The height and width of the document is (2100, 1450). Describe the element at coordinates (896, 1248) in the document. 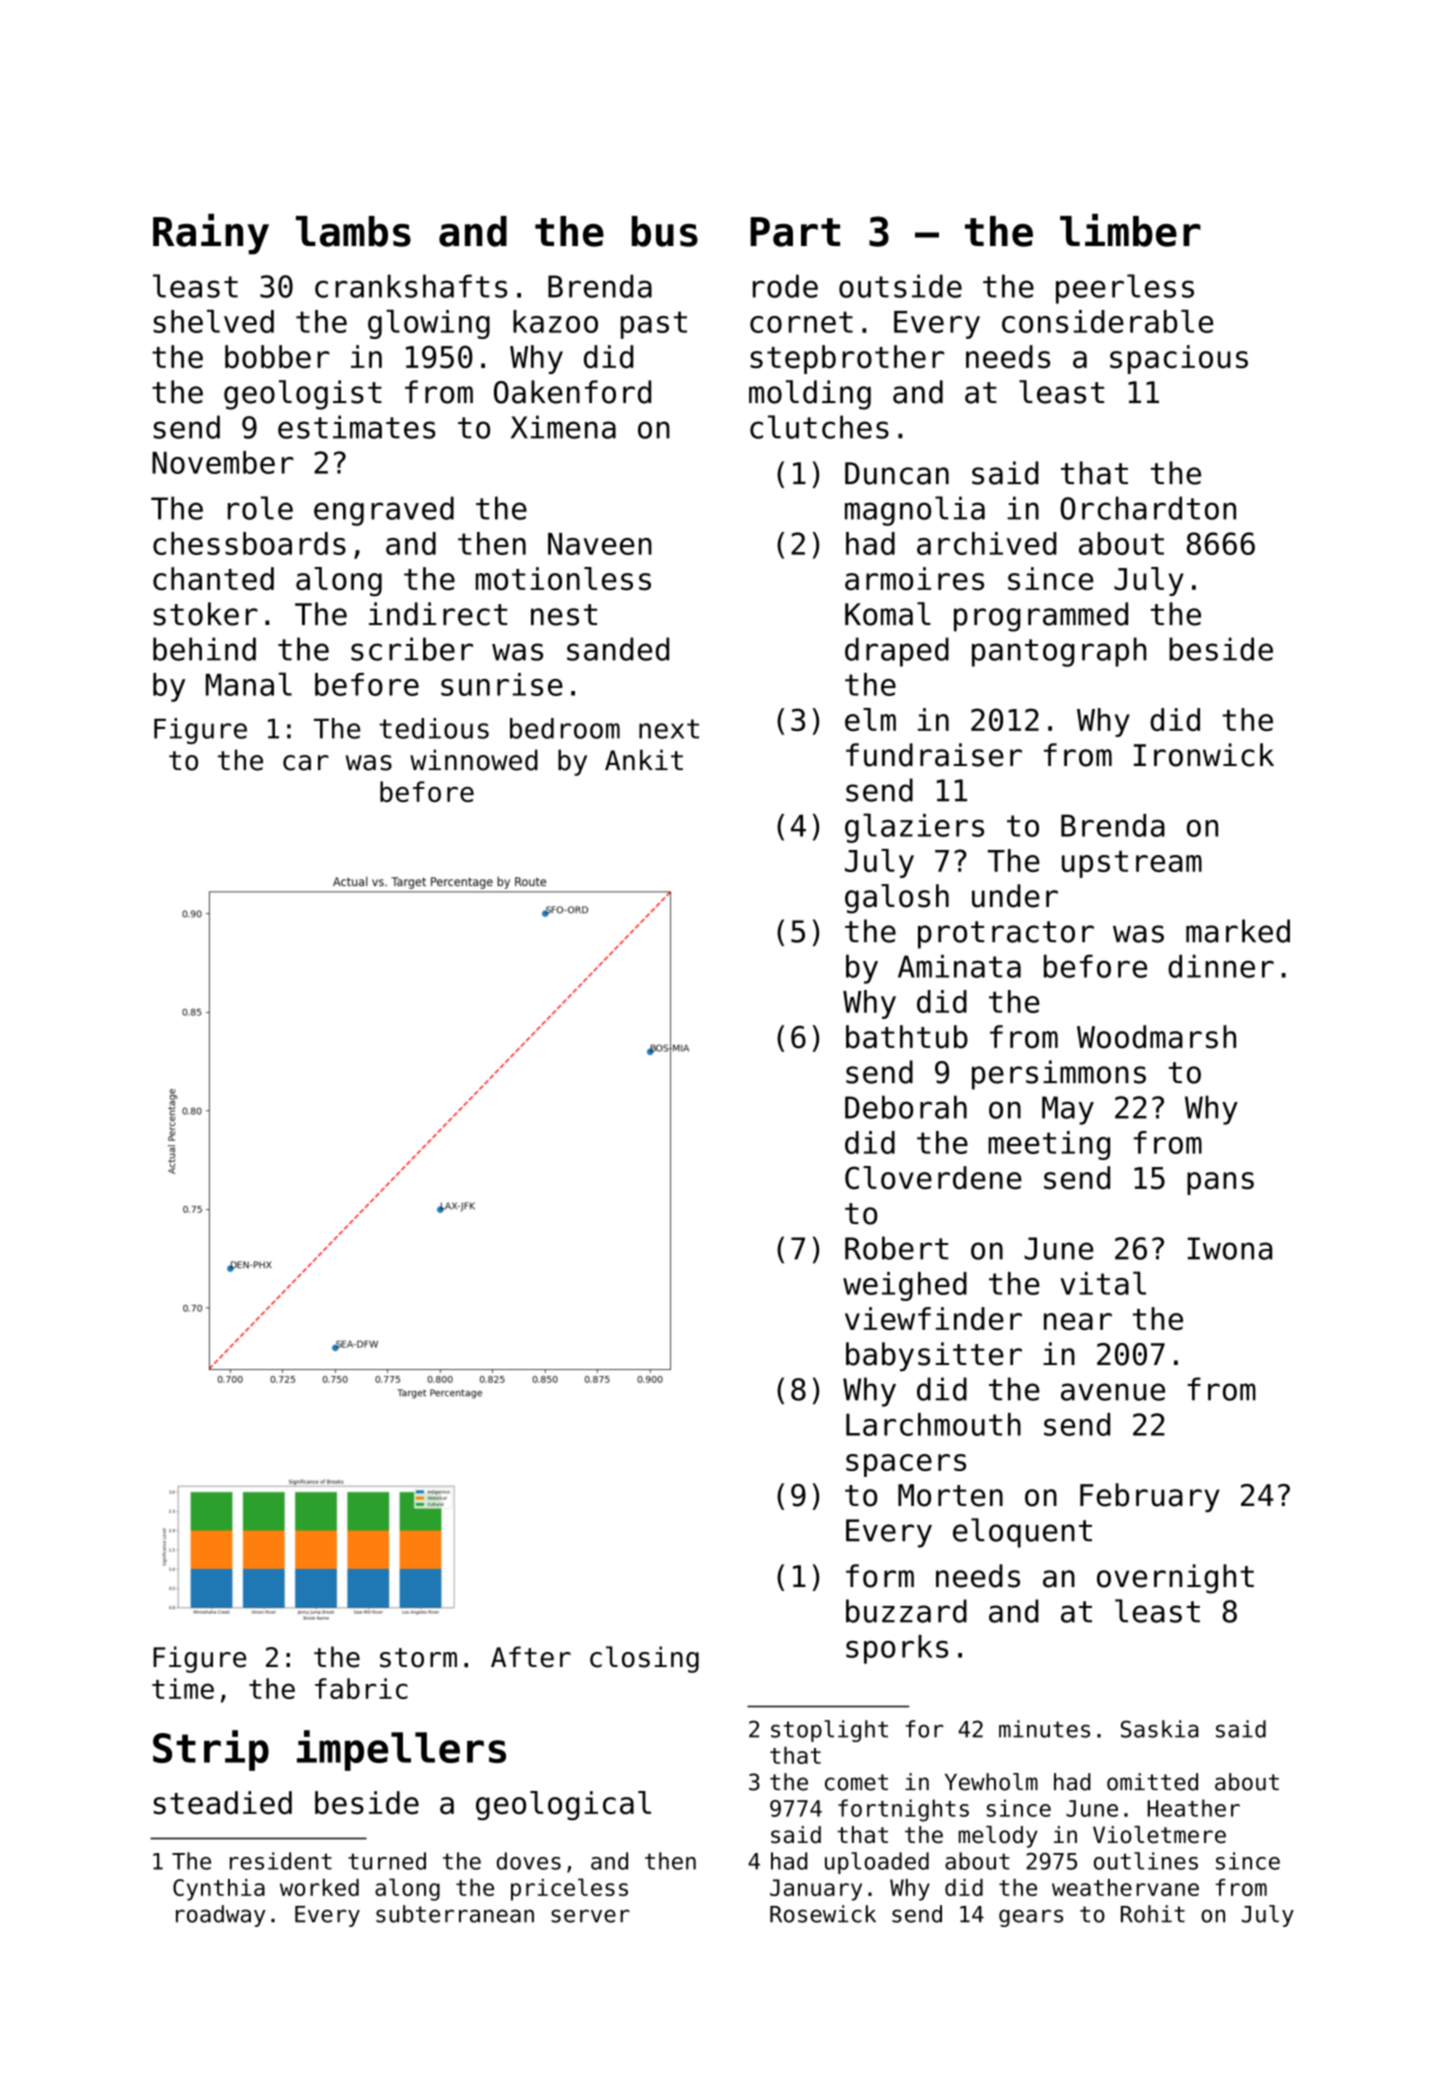

I see `Robert` at that location.
